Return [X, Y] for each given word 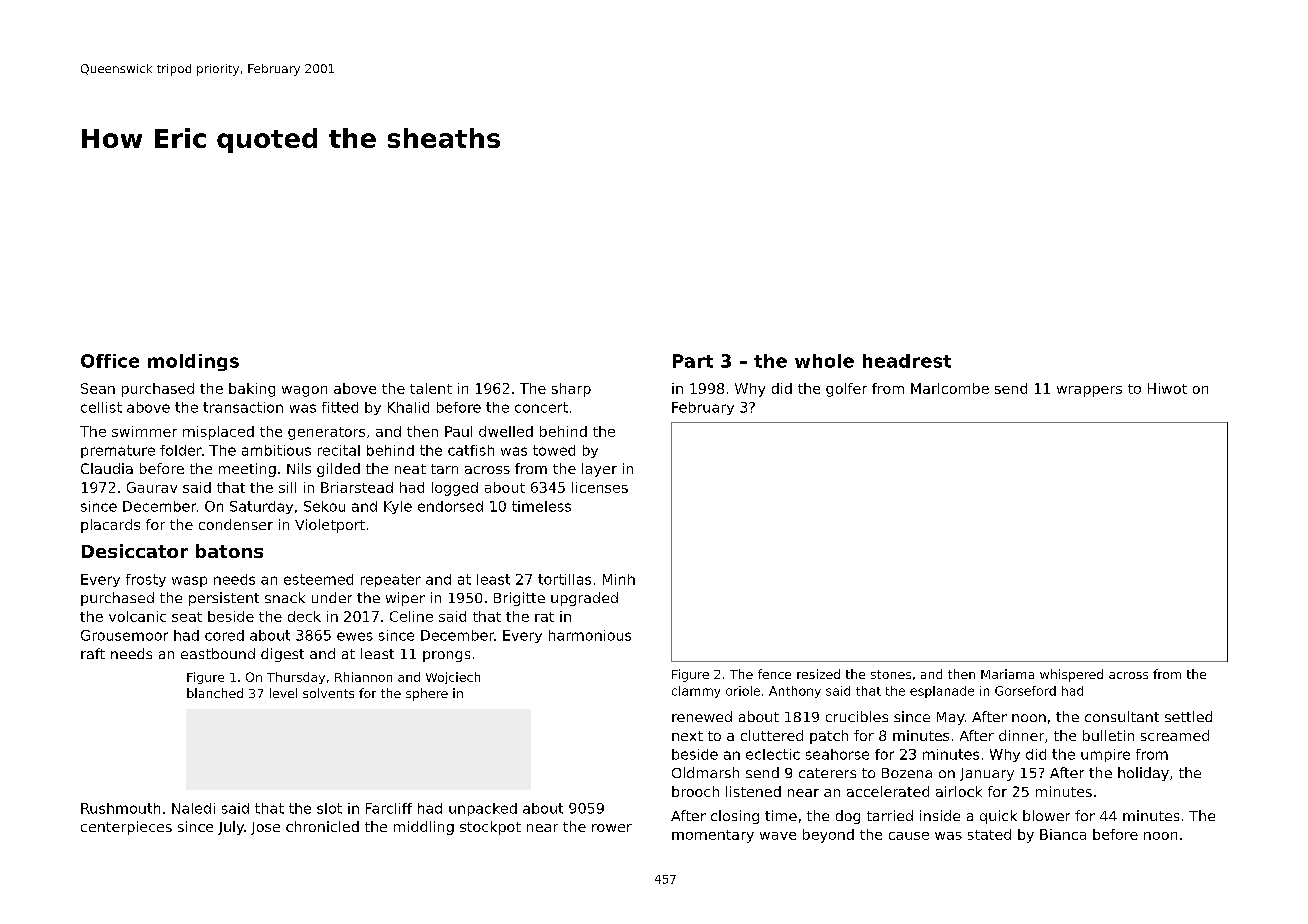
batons [229, 551]
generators [326, 433]
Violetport [330, 526]
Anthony [795, 692]
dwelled [506, 431]
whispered [1071, 675]
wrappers [1089, 391]
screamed [1175, 735]
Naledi [193, 808]
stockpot [490, 828]
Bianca [1063, 834]
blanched [215, 693]
